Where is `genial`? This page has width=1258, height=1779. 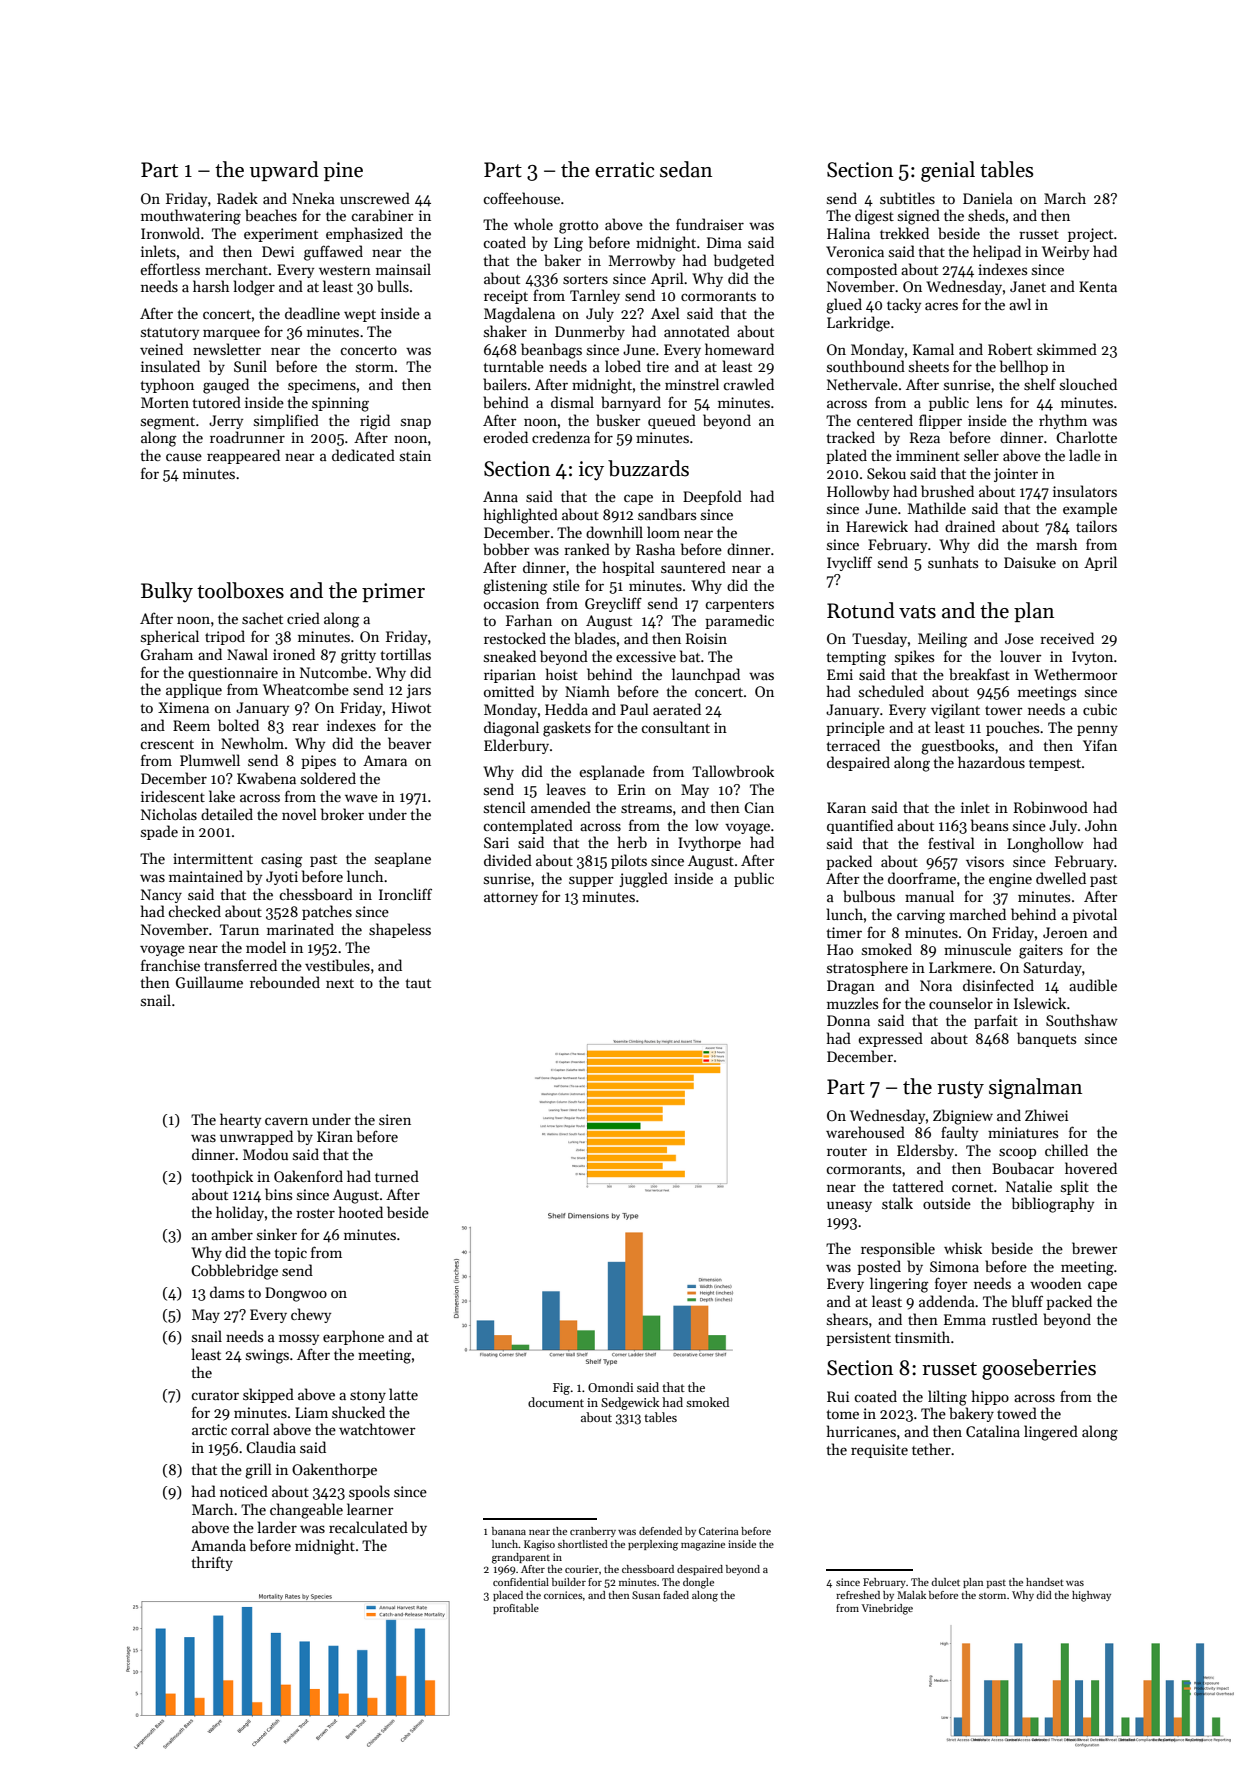 genial is located at coordinates (948, 171).
